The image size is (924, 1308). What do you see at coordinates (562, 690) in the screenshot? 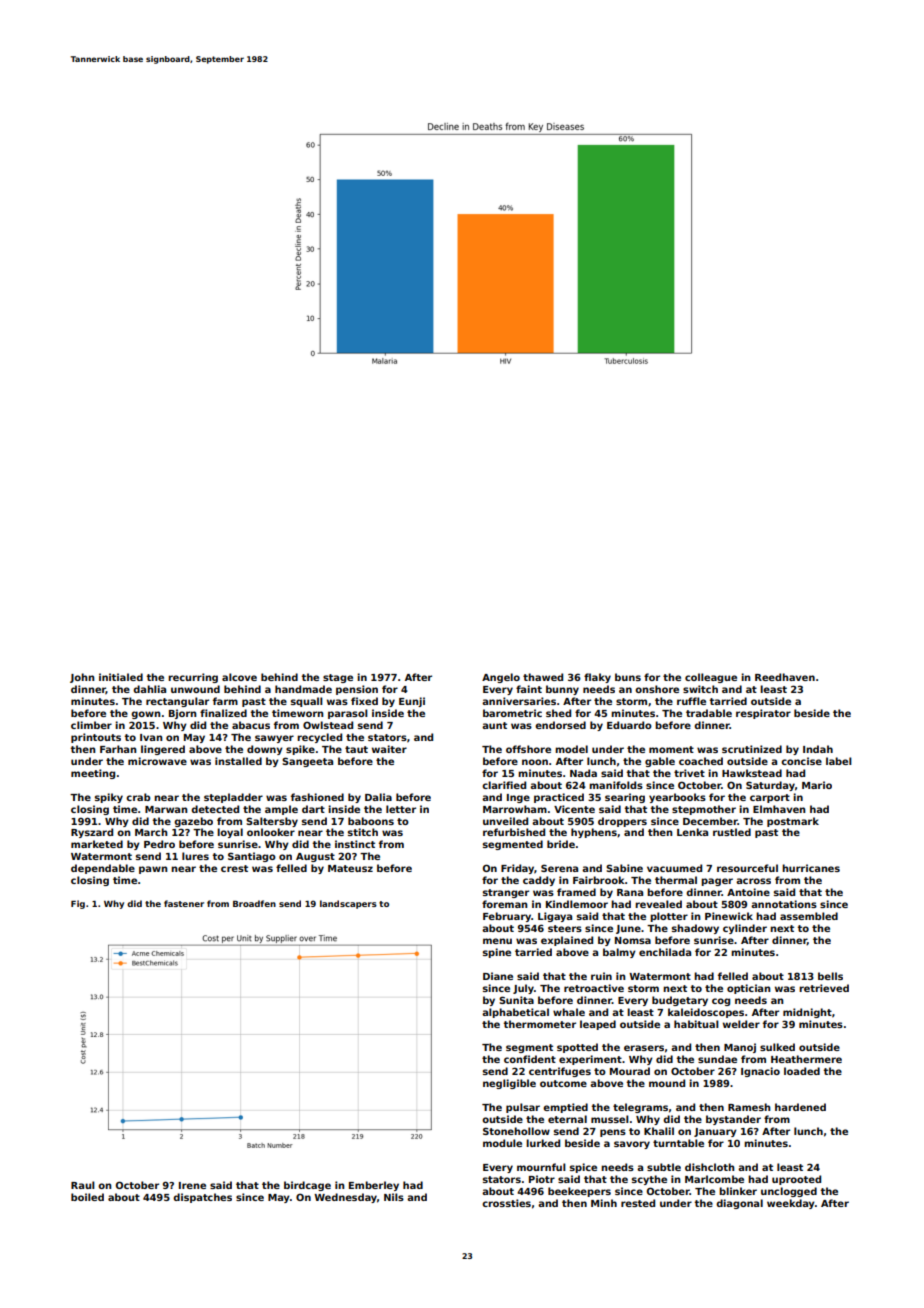
I see `bunny` at bounding box center [562, 690].
